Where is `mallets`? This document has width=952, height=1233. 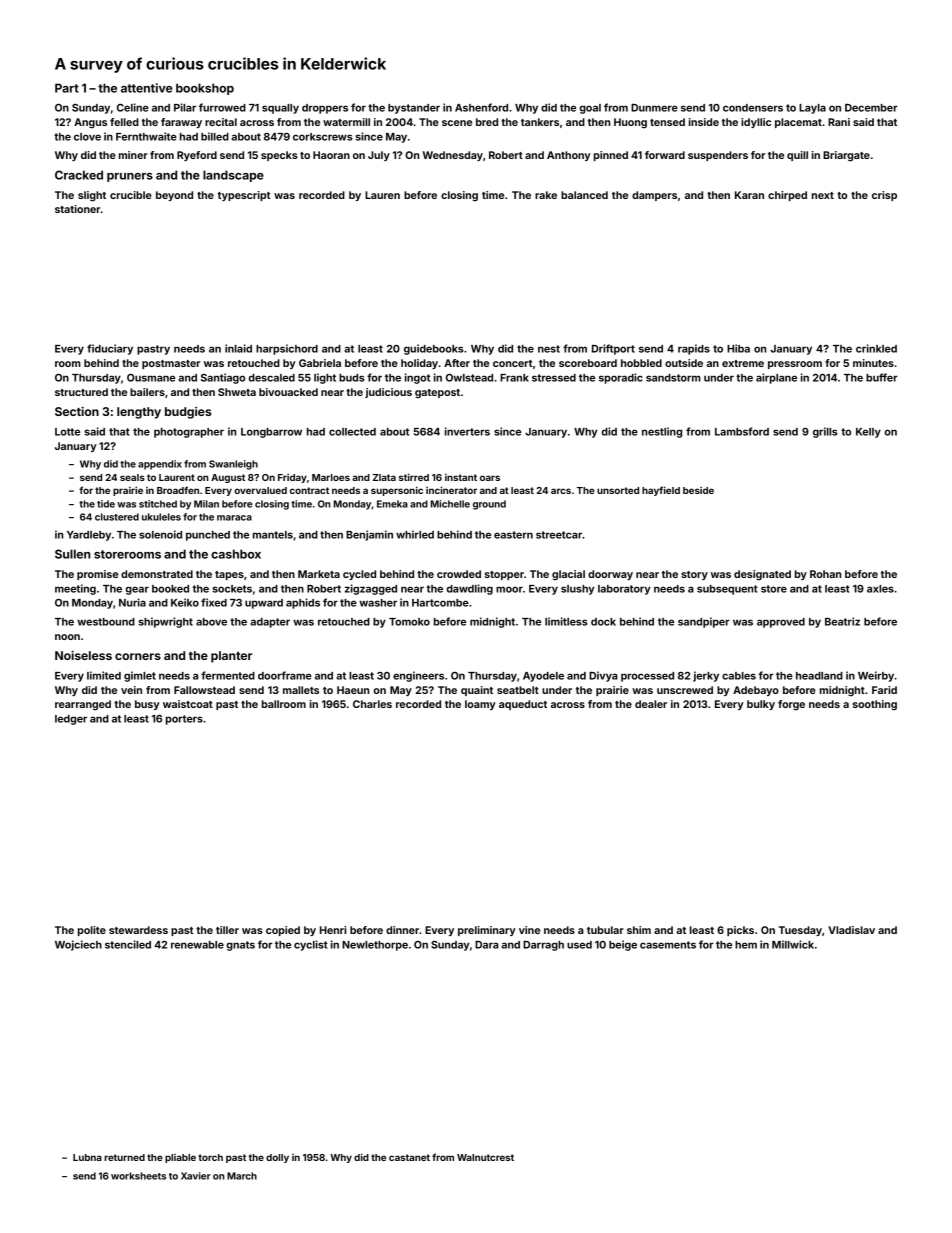 mallets is located at coordinates (301, 690).
